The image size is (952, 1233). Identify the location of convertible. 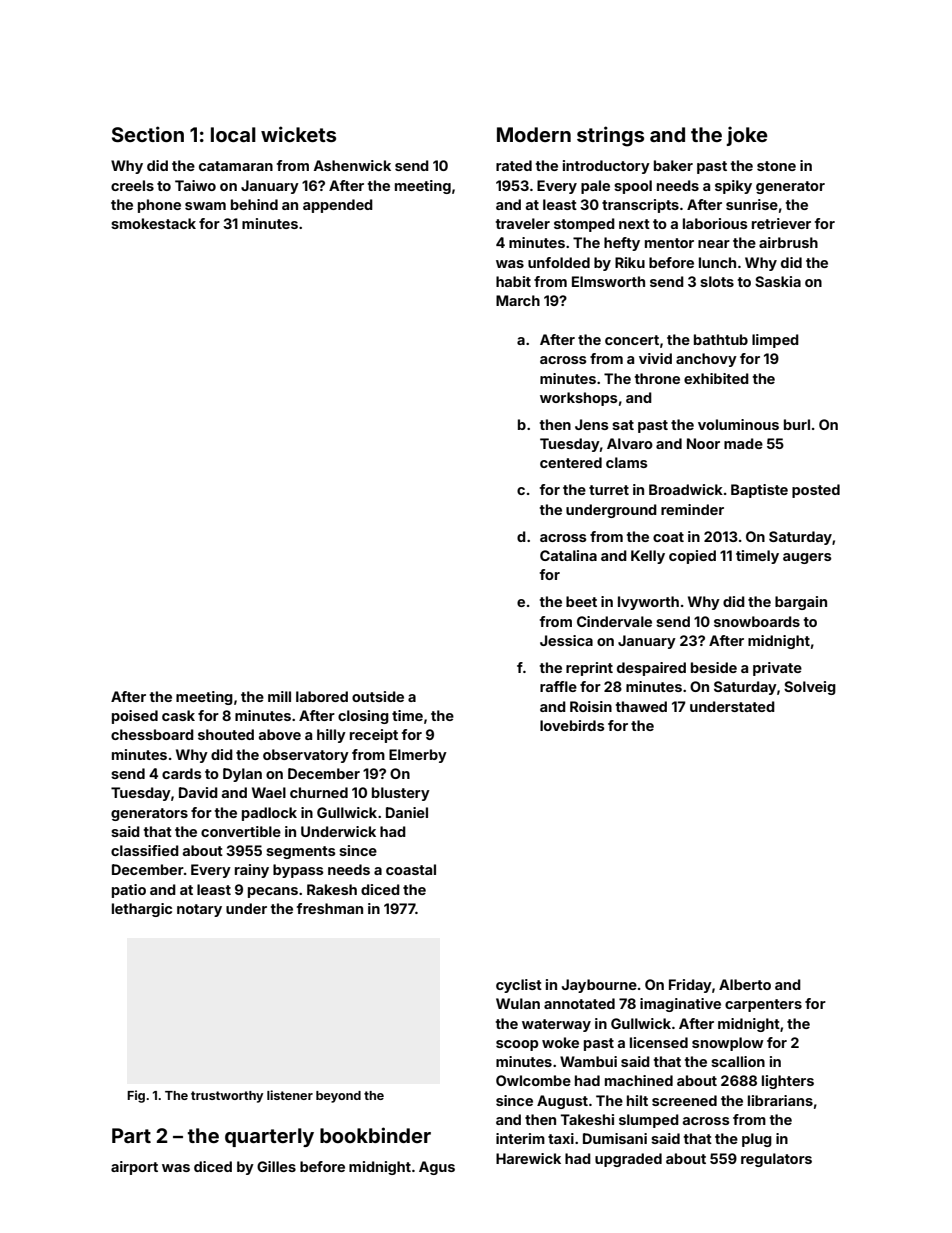
(241, 831).
